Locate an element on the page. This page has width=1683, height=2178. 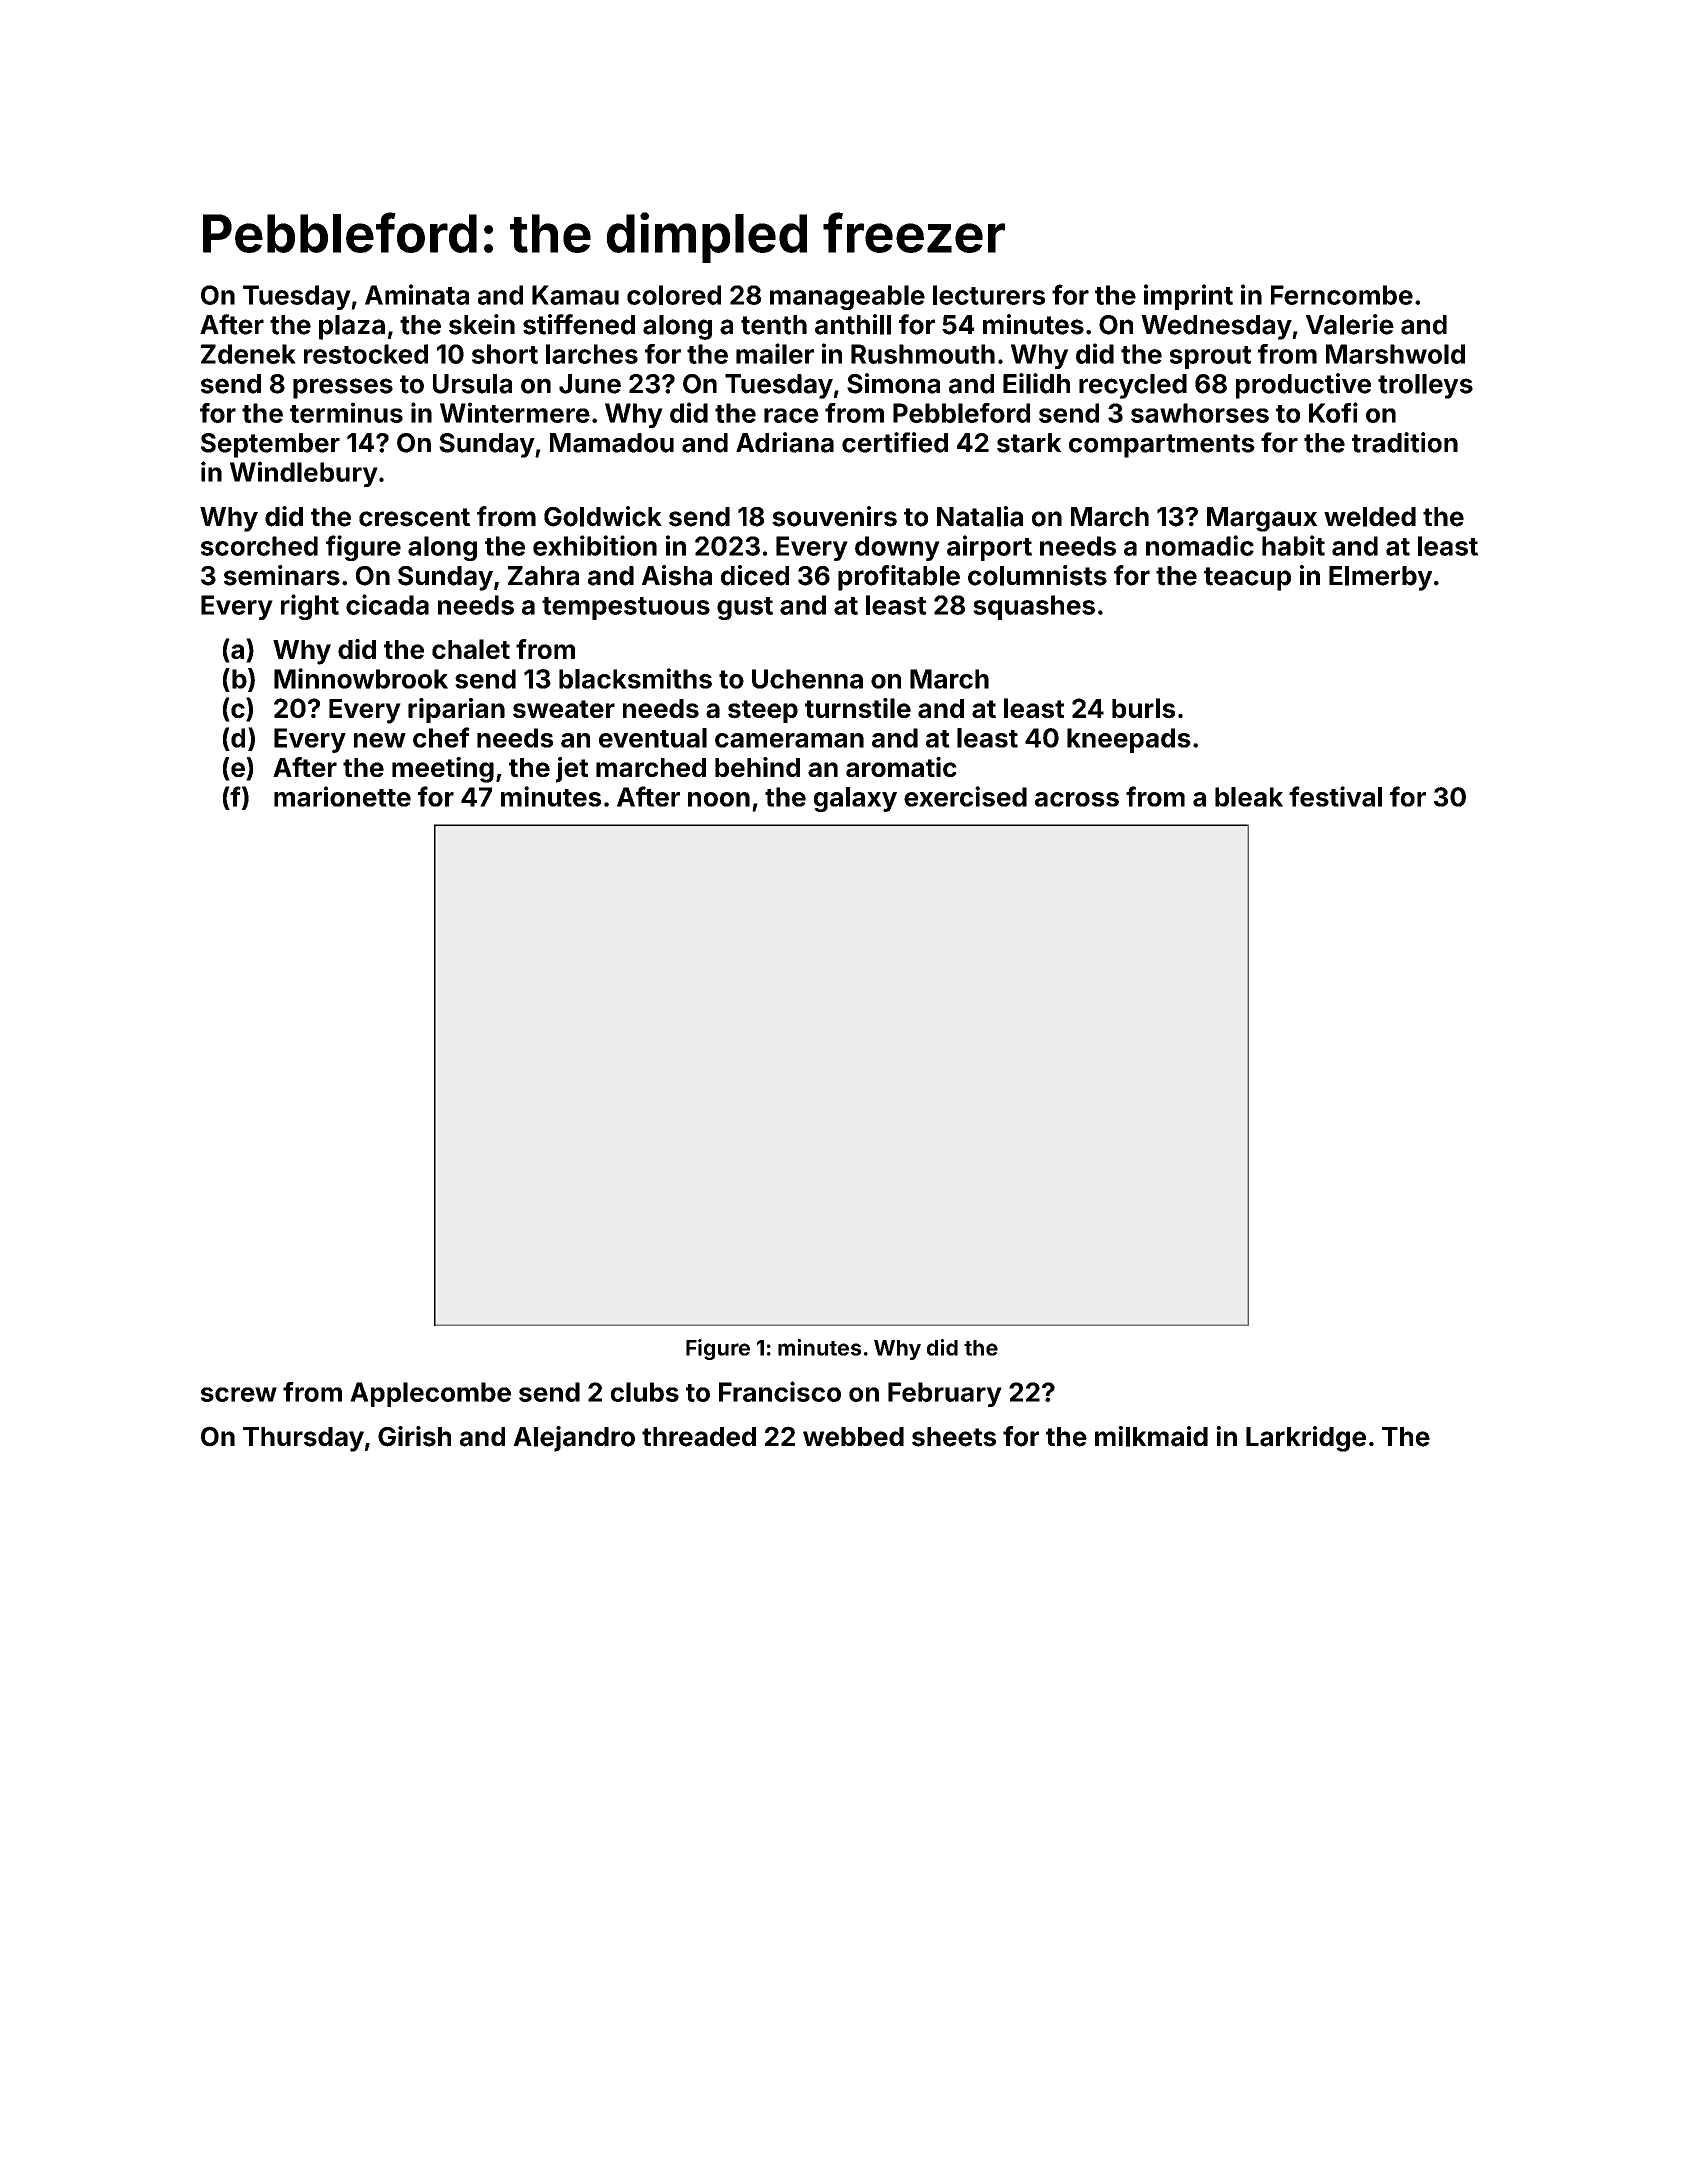
turnstile is located at coordinates (858, 708).
